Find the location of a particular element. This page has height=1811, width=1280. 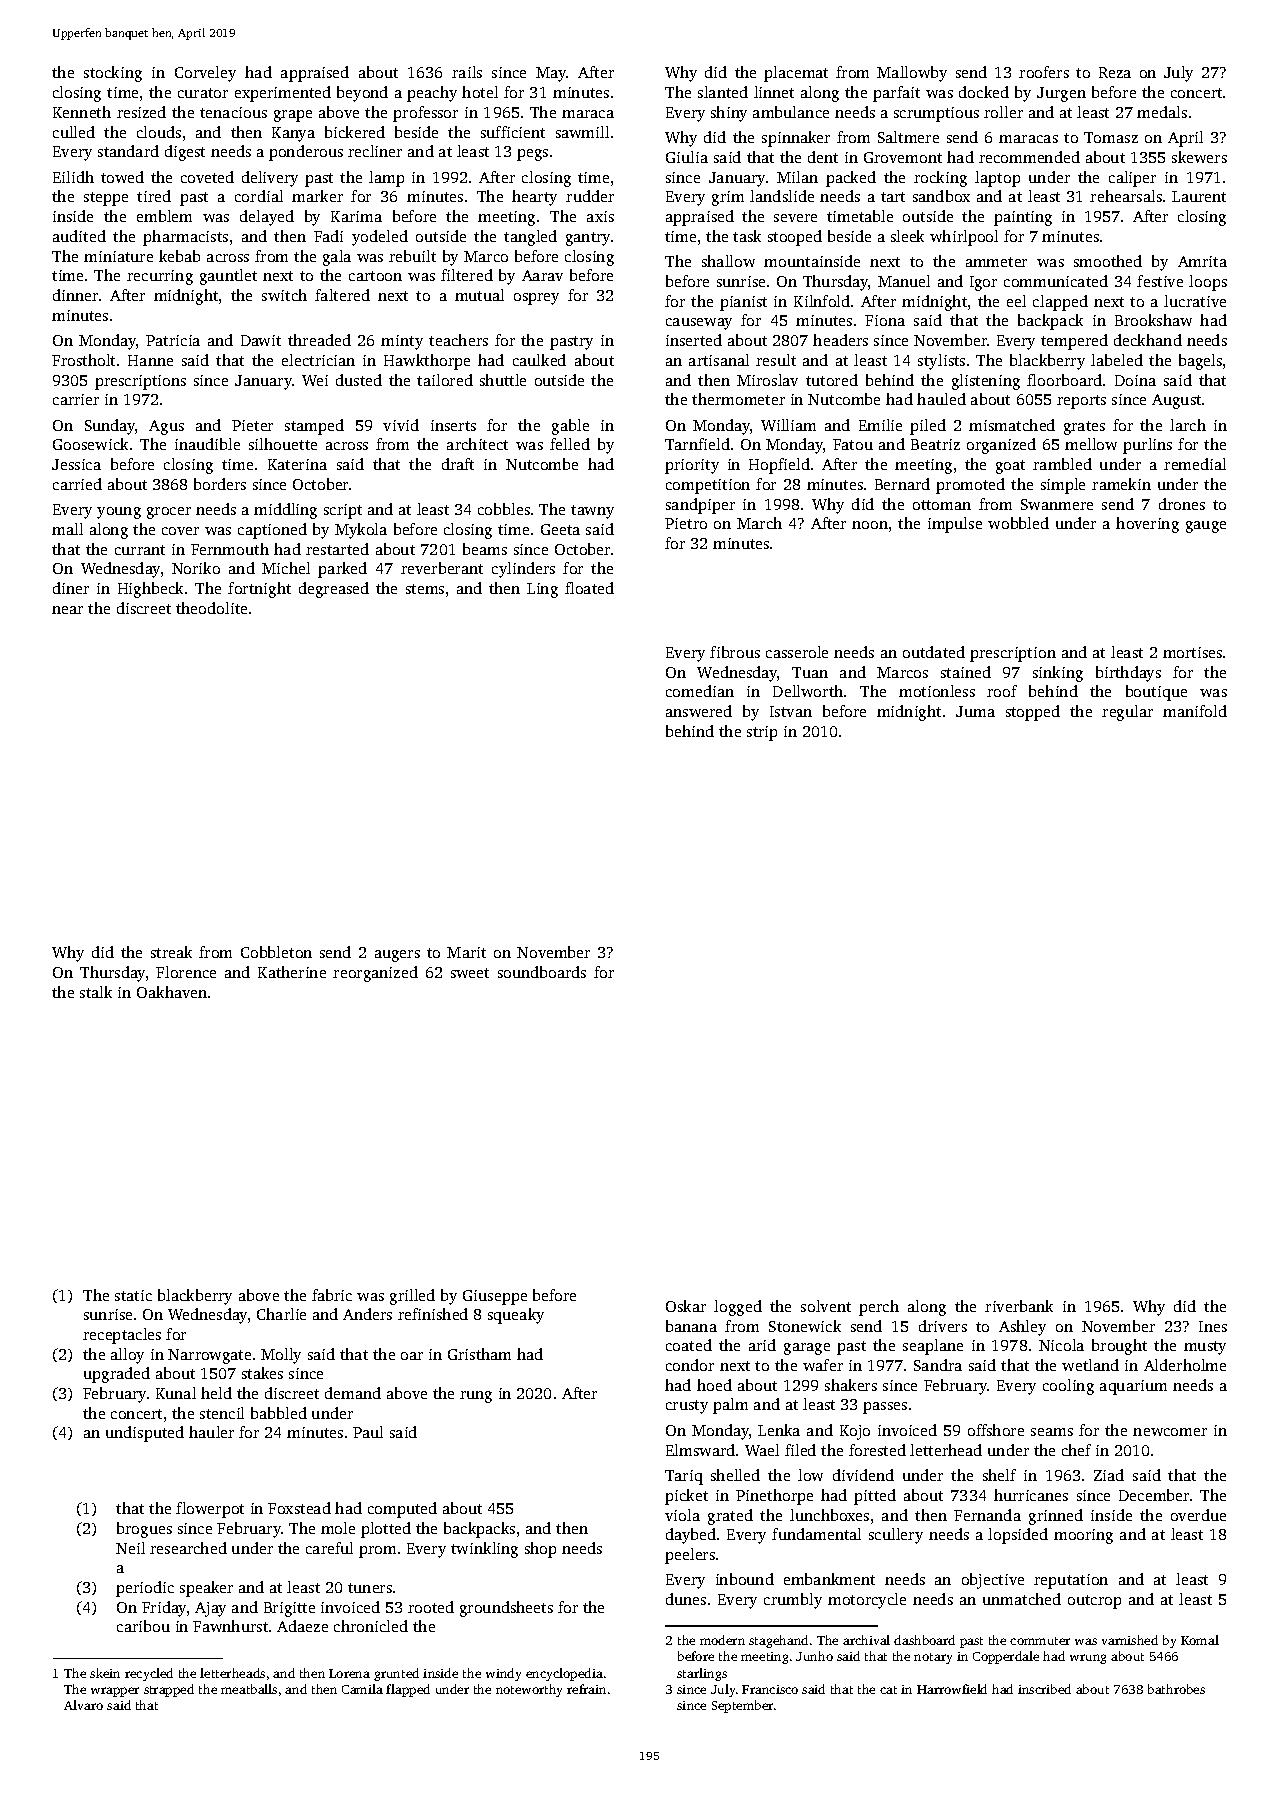

Mykola is located at coordinates (361, 531).
